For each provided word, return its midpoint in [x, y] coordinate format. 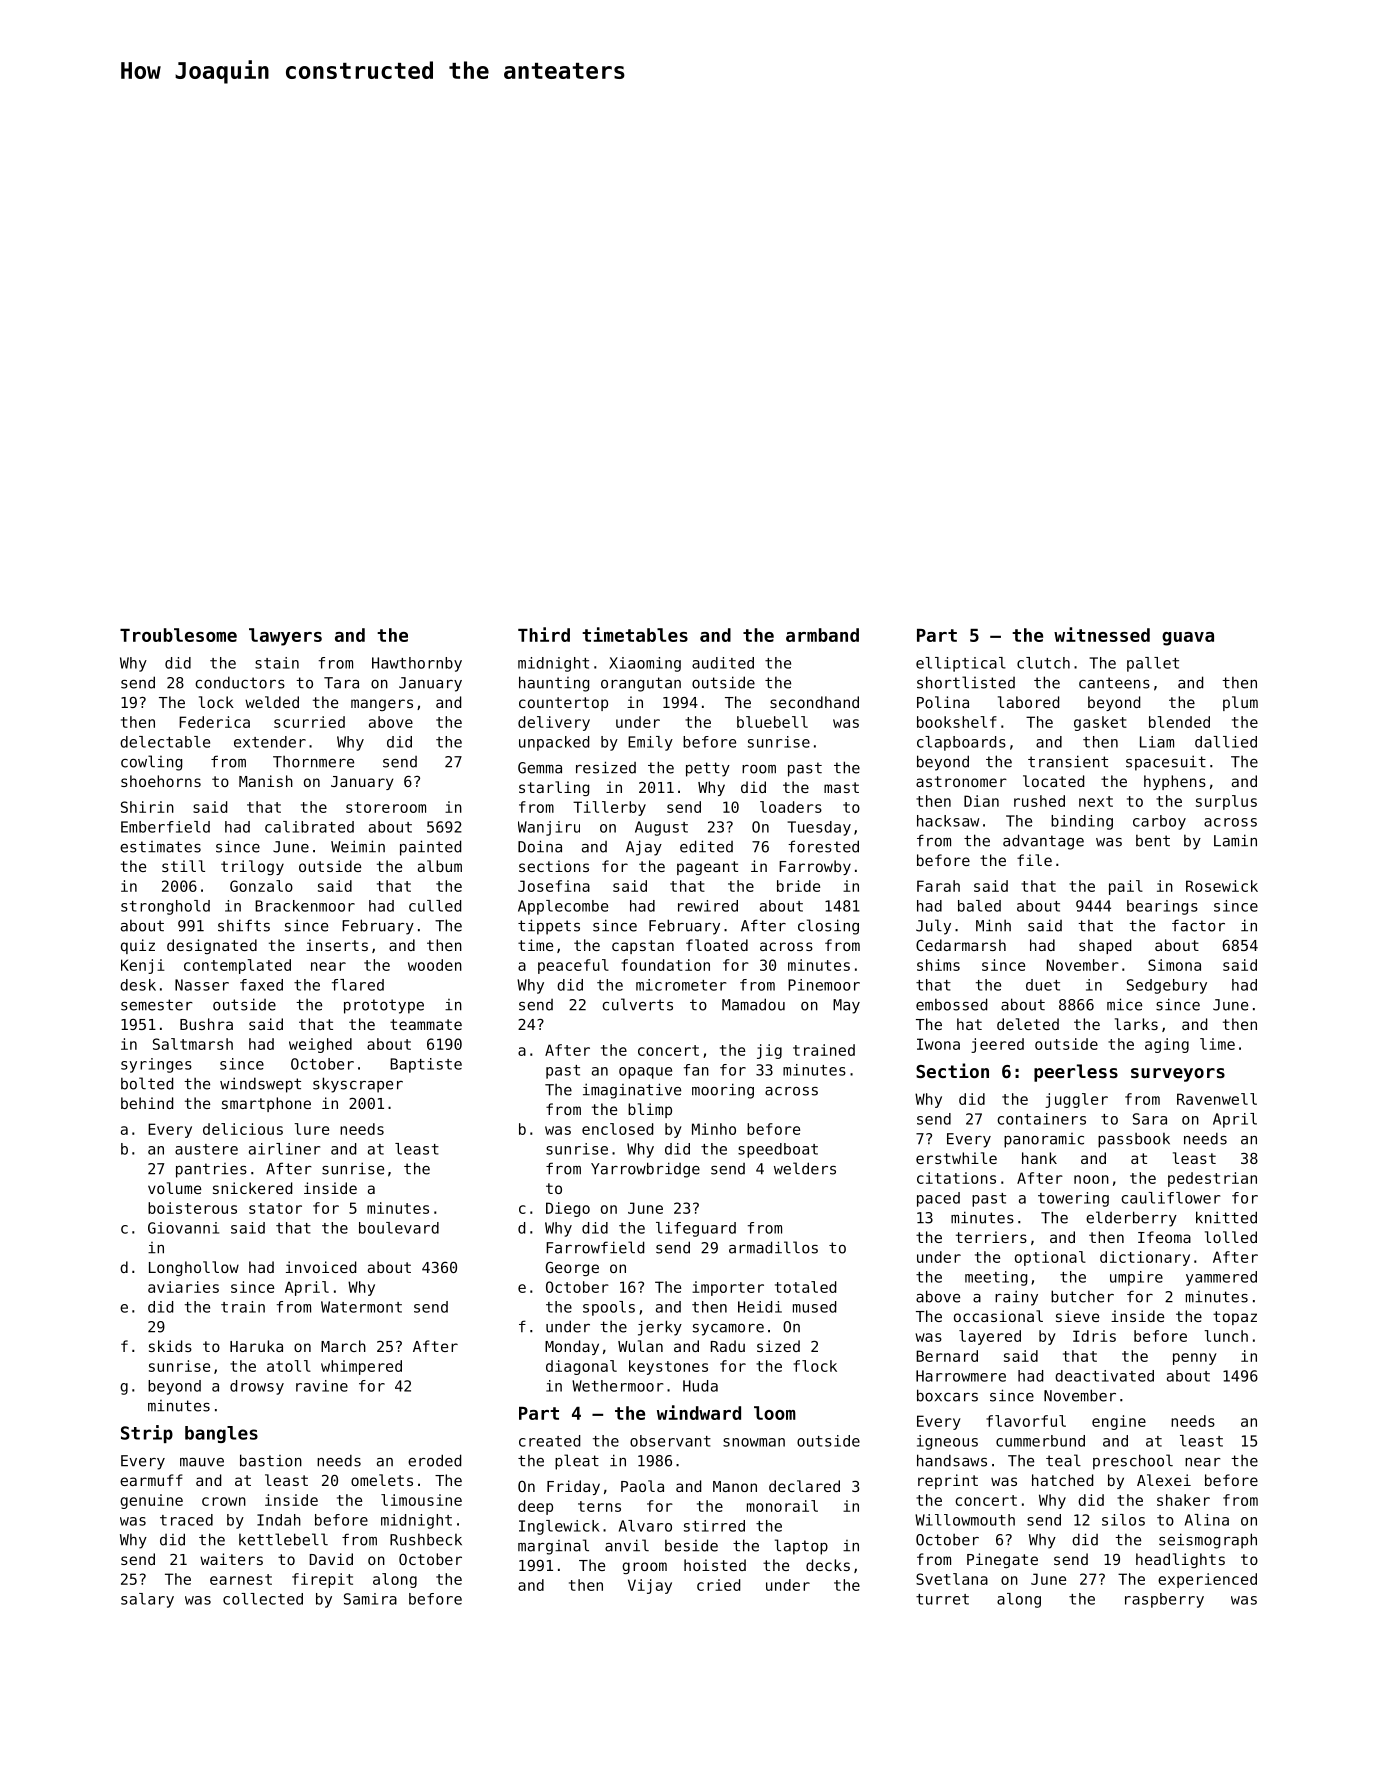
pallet [1153, 664]
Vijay [650, 1586]
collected [263, 1599]
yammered [1221, 1278]
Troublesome [178, 635]
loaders [791, 807]
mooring [723, 1091]
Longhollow [194, 1268]
